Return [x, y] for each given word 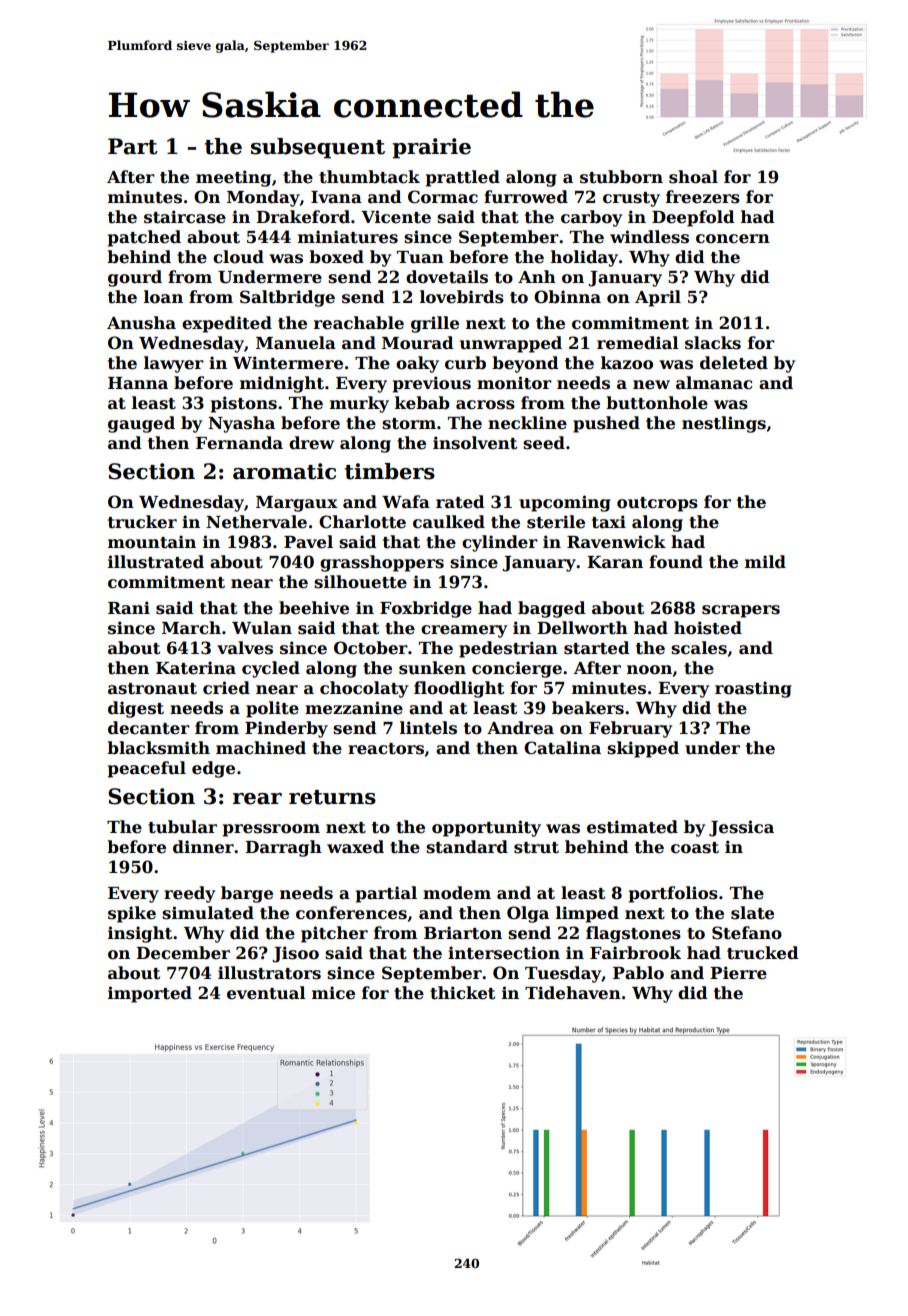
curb [465, 363]
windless [649, 237]
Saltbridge [287, 298]
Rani [129, 608]
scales [699, 648]
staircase [185, 217]
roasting [753, 689]
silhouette [360, 582]
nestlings [724, 424]
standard [467, 847]
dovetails [447, 277]
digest [136, 709]
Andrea [520, 728]
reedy [189, 894]
